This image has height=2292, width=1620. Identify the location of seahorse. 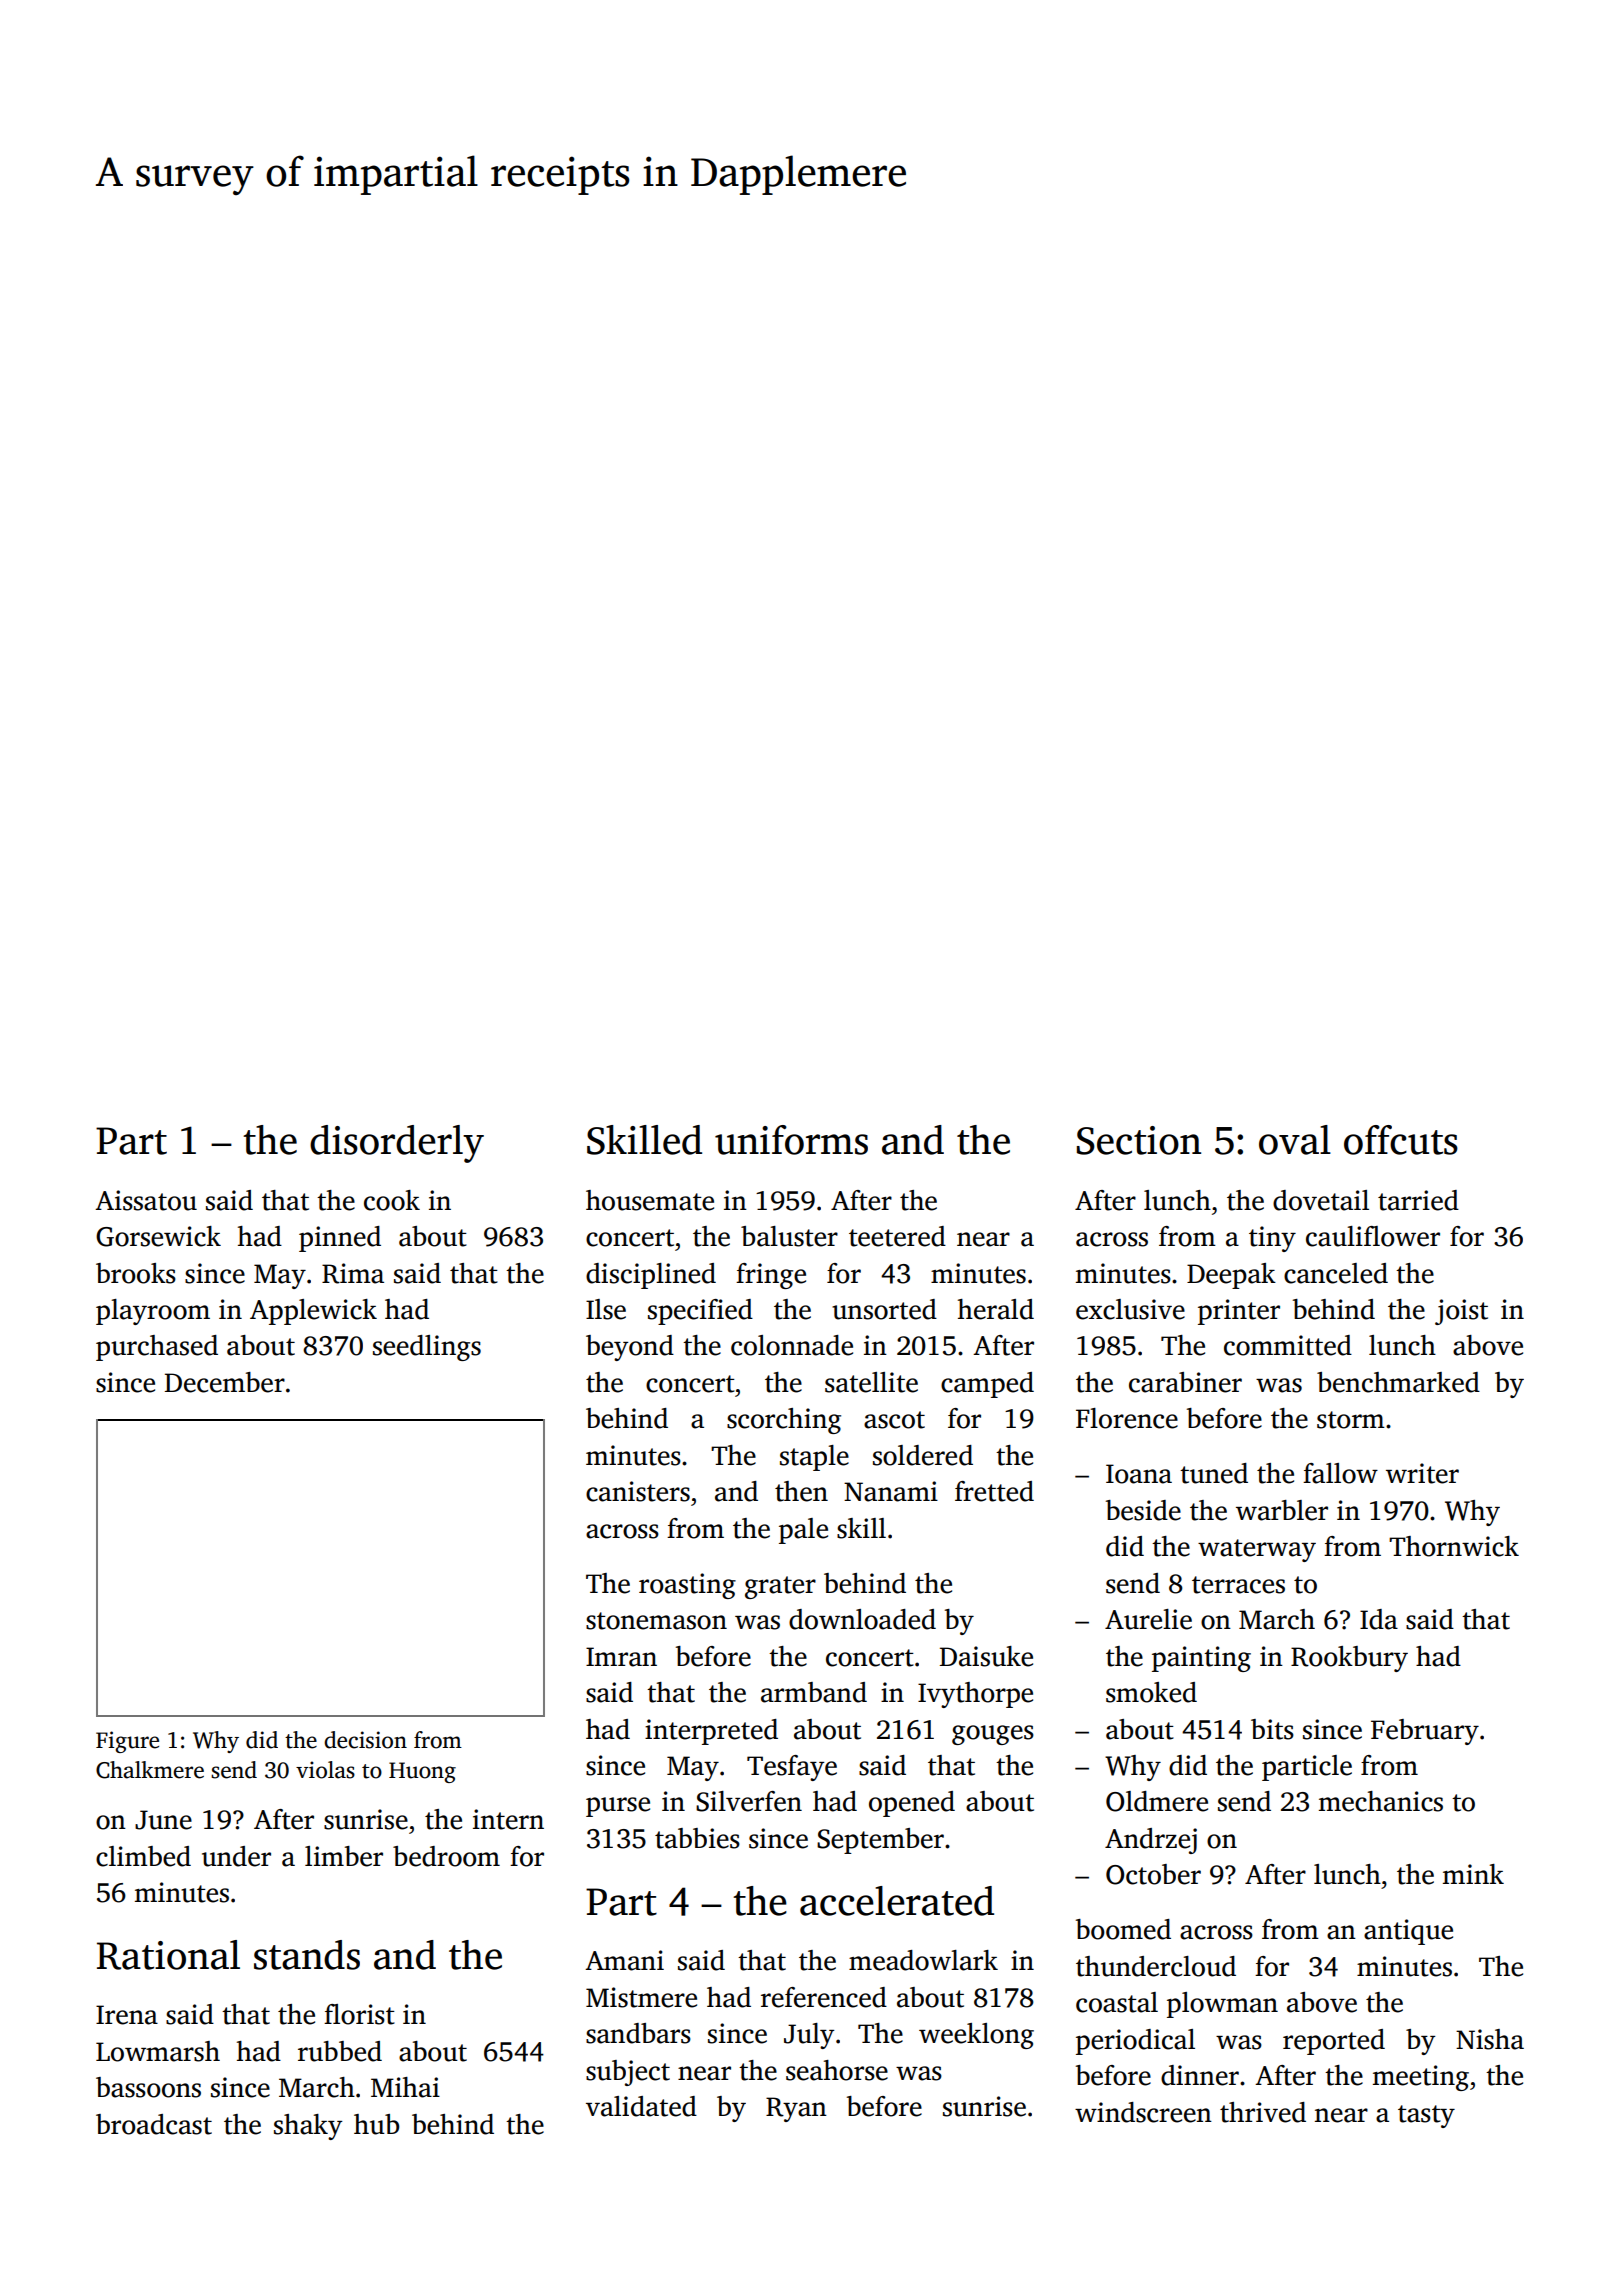
(837, 2070).
